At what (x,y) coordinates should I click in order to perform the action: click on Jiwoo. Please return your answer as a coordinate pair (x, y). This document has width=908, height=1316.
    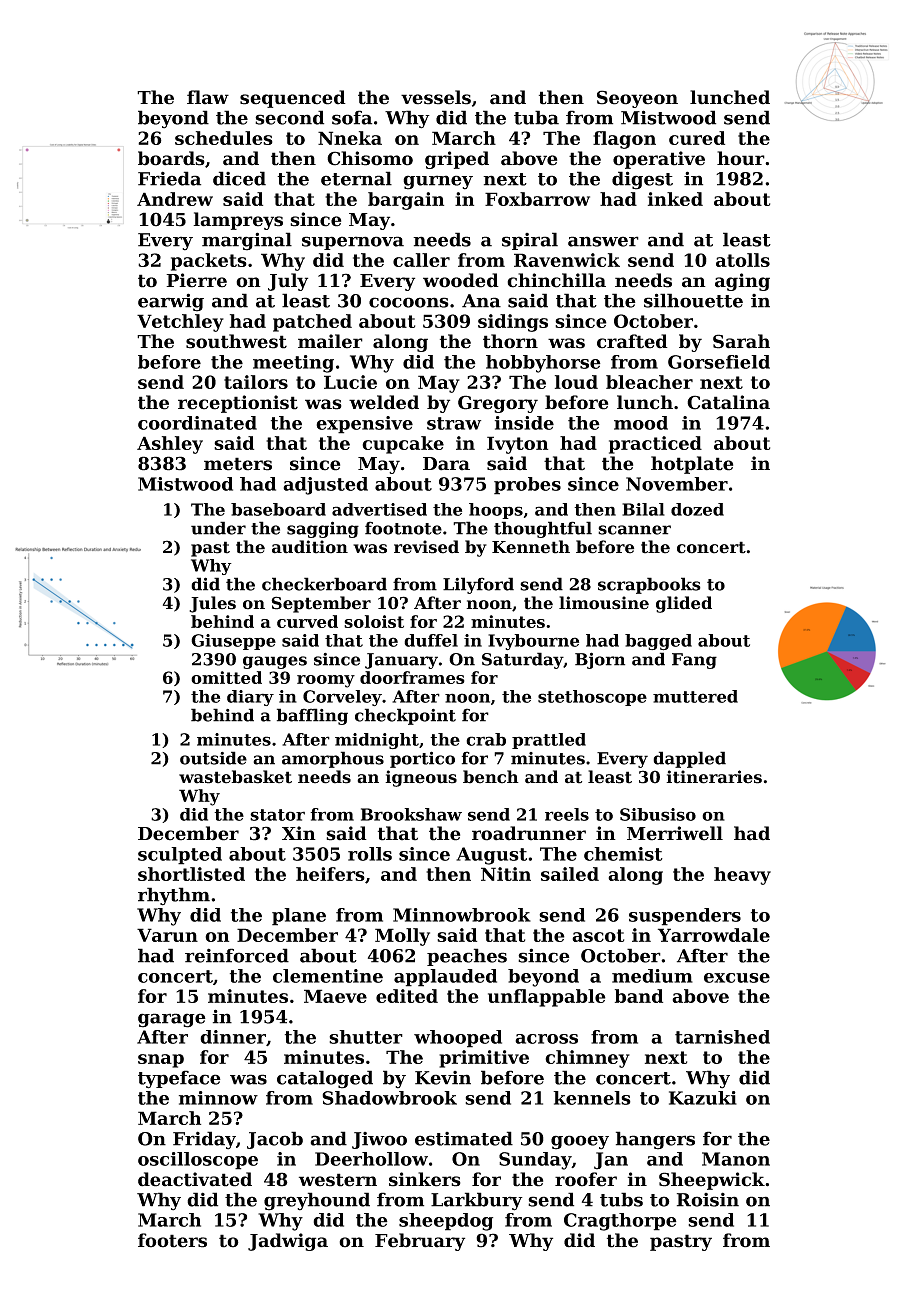
    Looking at the image, I should click on (379, 1140).
